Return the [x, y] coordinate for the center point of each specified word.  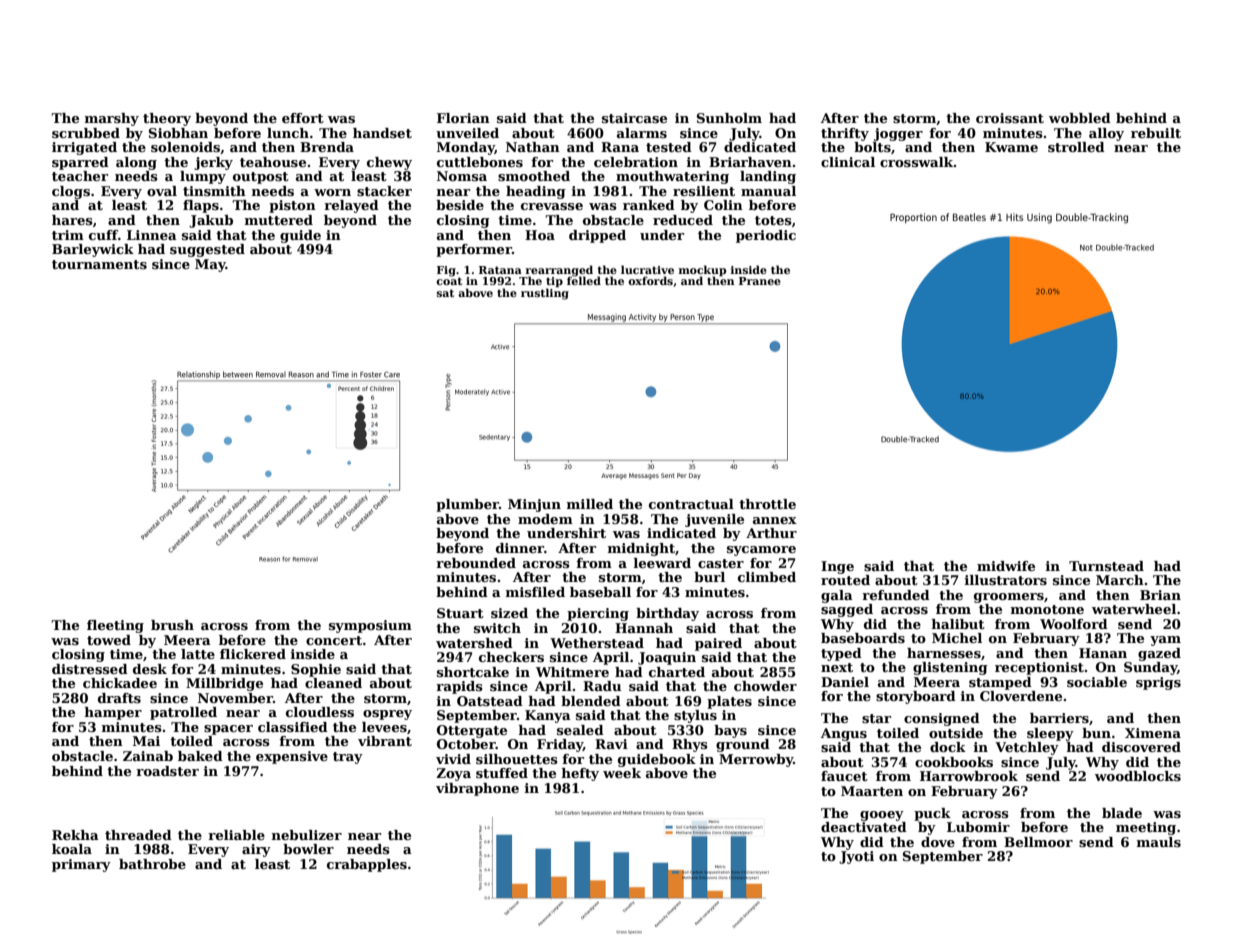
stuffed [502, 773]
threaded [138, 835]
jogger [898, 134]
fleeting [115, 626]
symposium [370, 626]
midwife [1006, 566]
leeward [662, 563]
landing [768, 177]
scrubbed [86, 133]
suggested [207, 250]
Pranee [760, 281]
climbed [767, 577]
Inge [837, 567]
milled [590, 504]
